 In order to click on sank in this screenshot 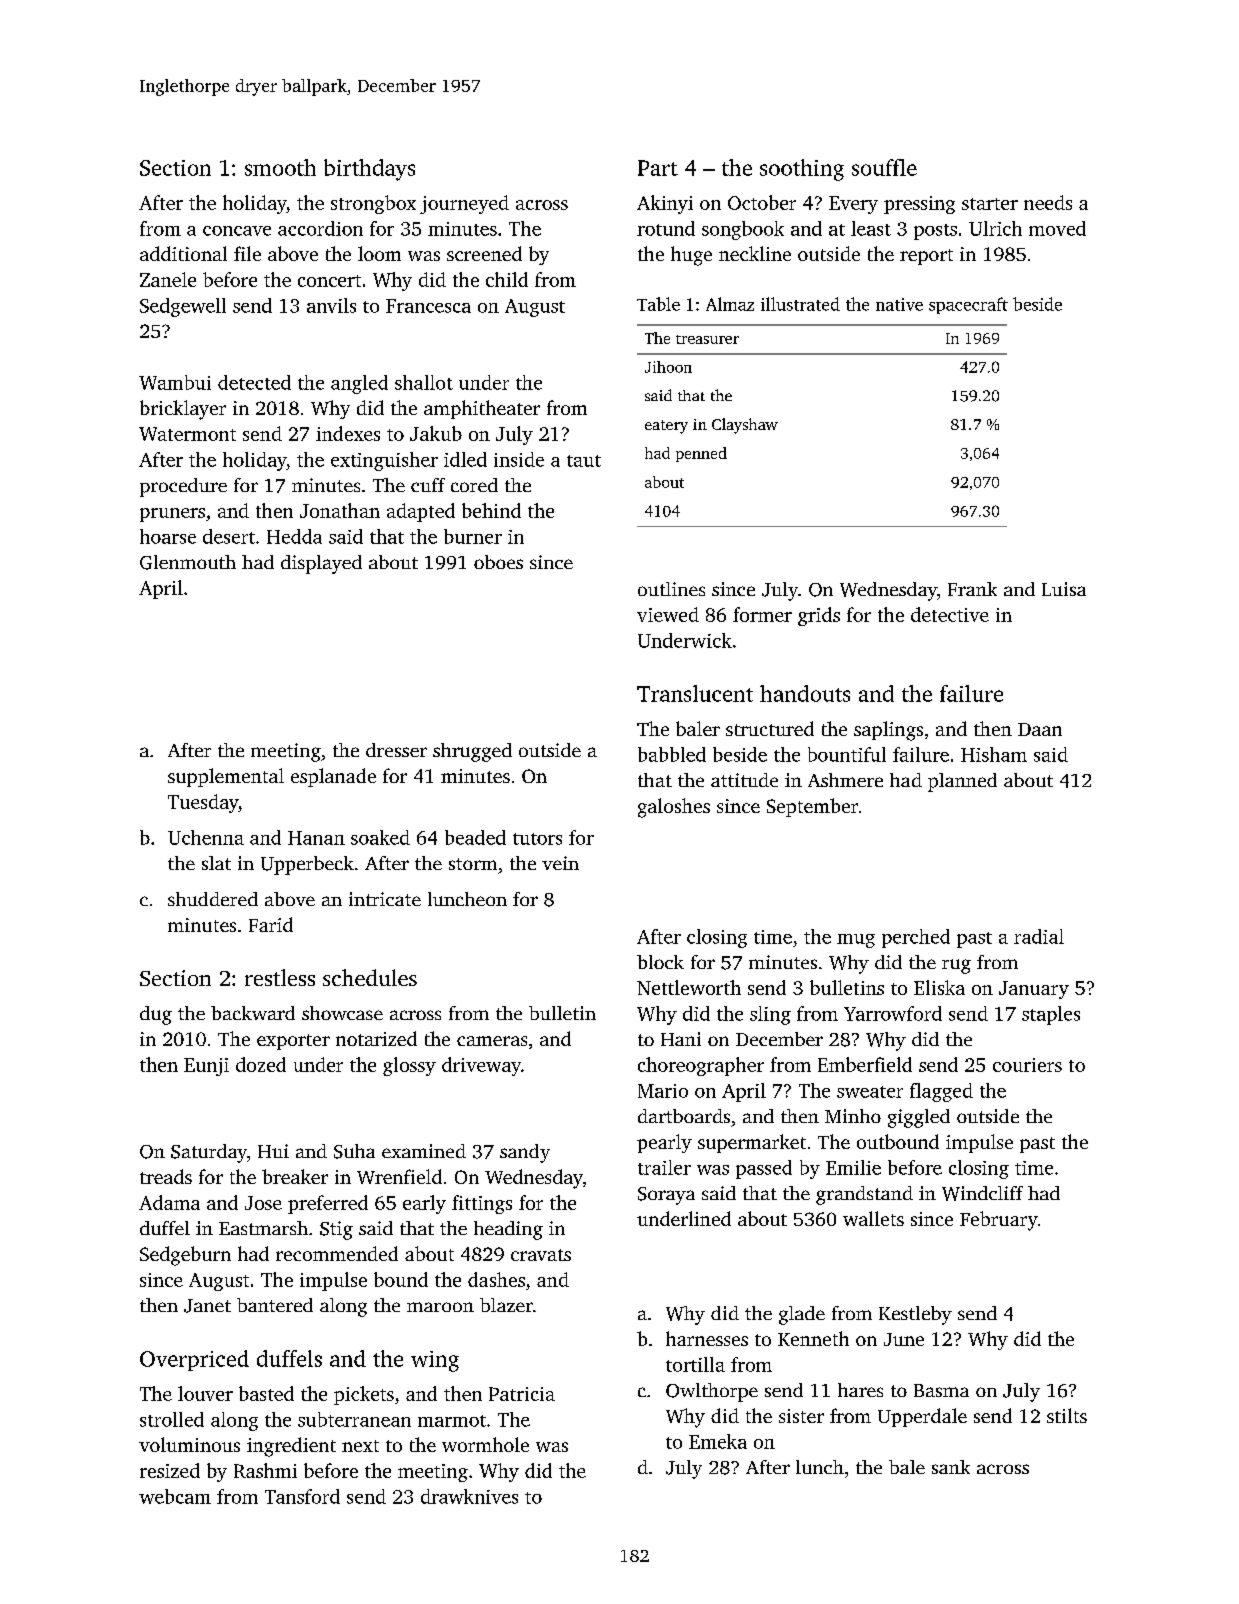, I will do `click(951, 1467)`.
